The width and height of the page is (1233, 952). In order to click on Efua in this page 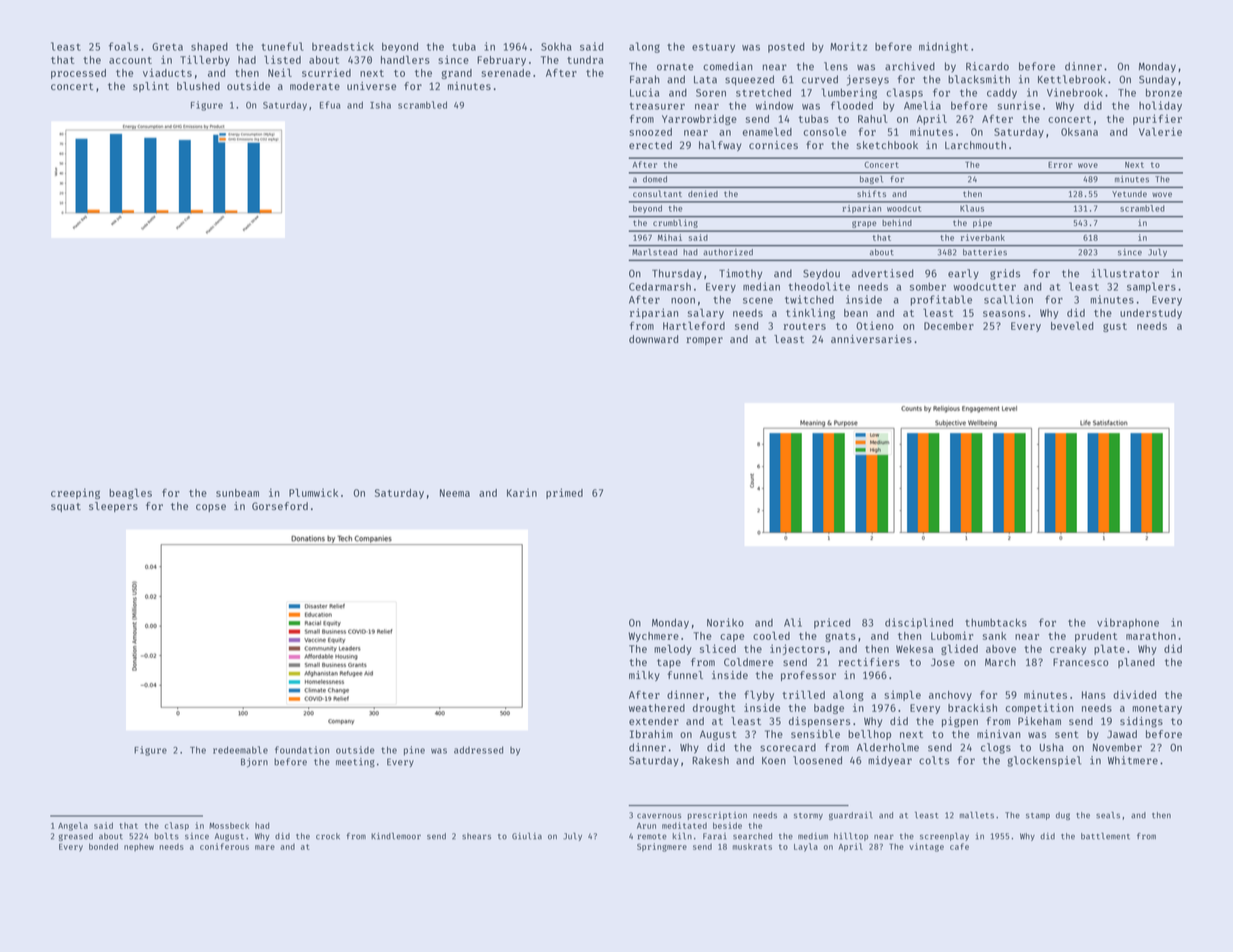, I will do `click(330, 105)`.
